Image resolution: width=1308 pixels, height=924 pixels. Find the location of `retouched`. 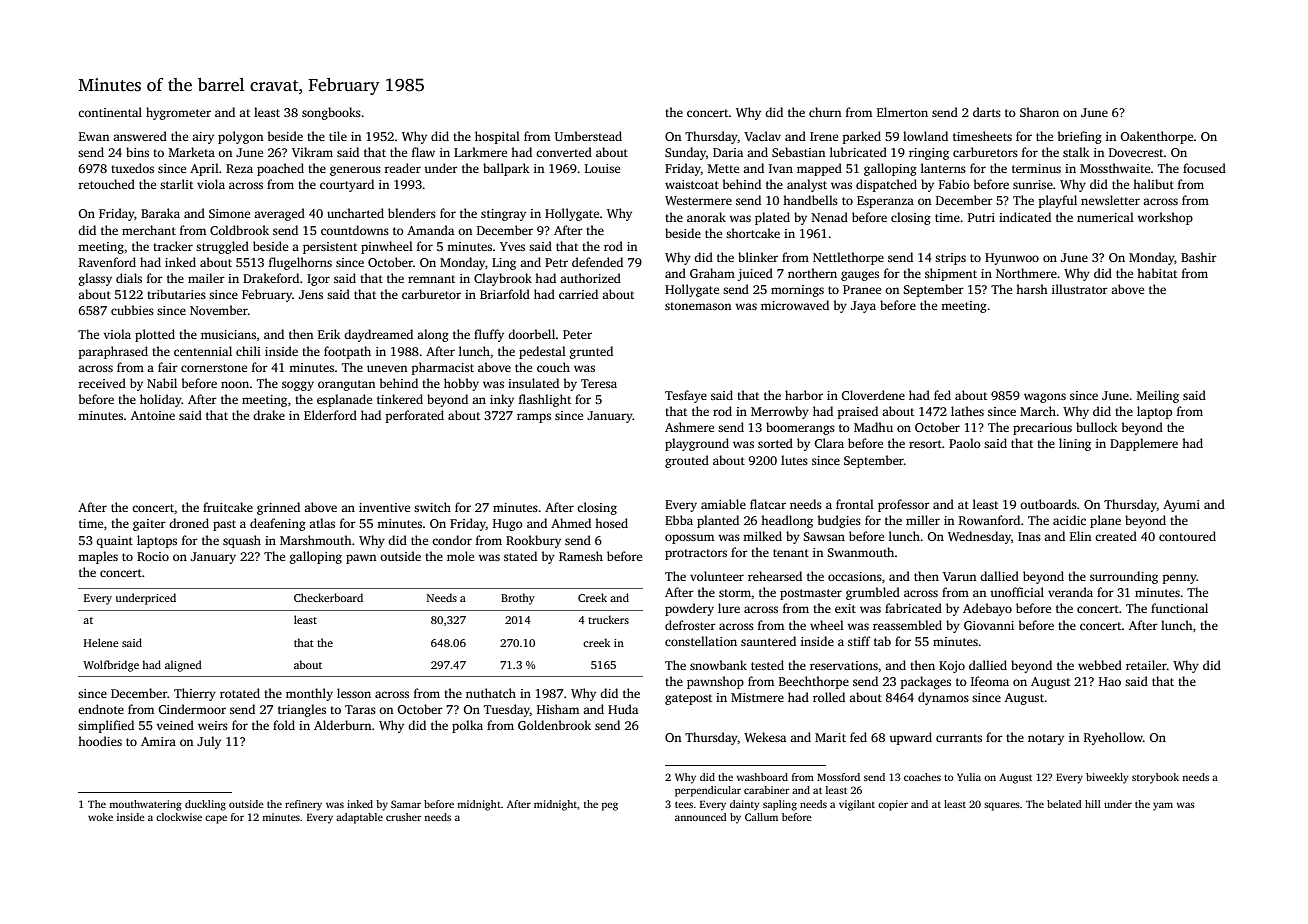

retouched is located at coordinates (107, 184).
